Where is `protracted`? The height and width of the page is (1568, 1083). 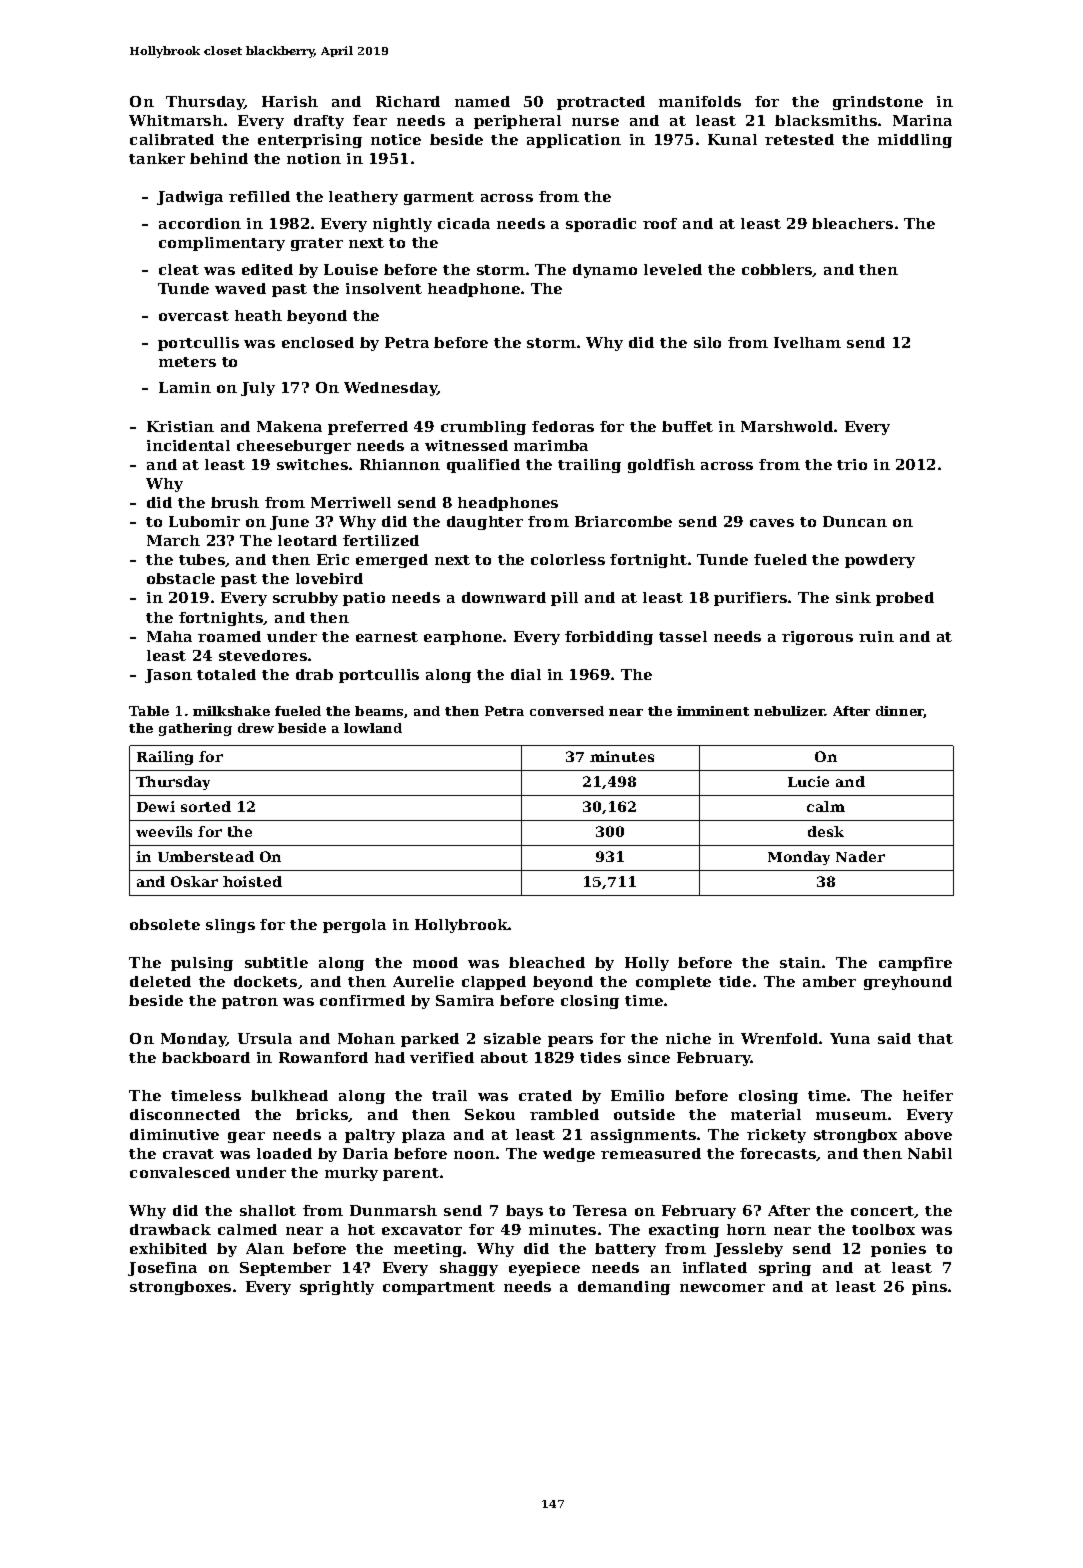
protracted is located at coordinates (601, 103).
